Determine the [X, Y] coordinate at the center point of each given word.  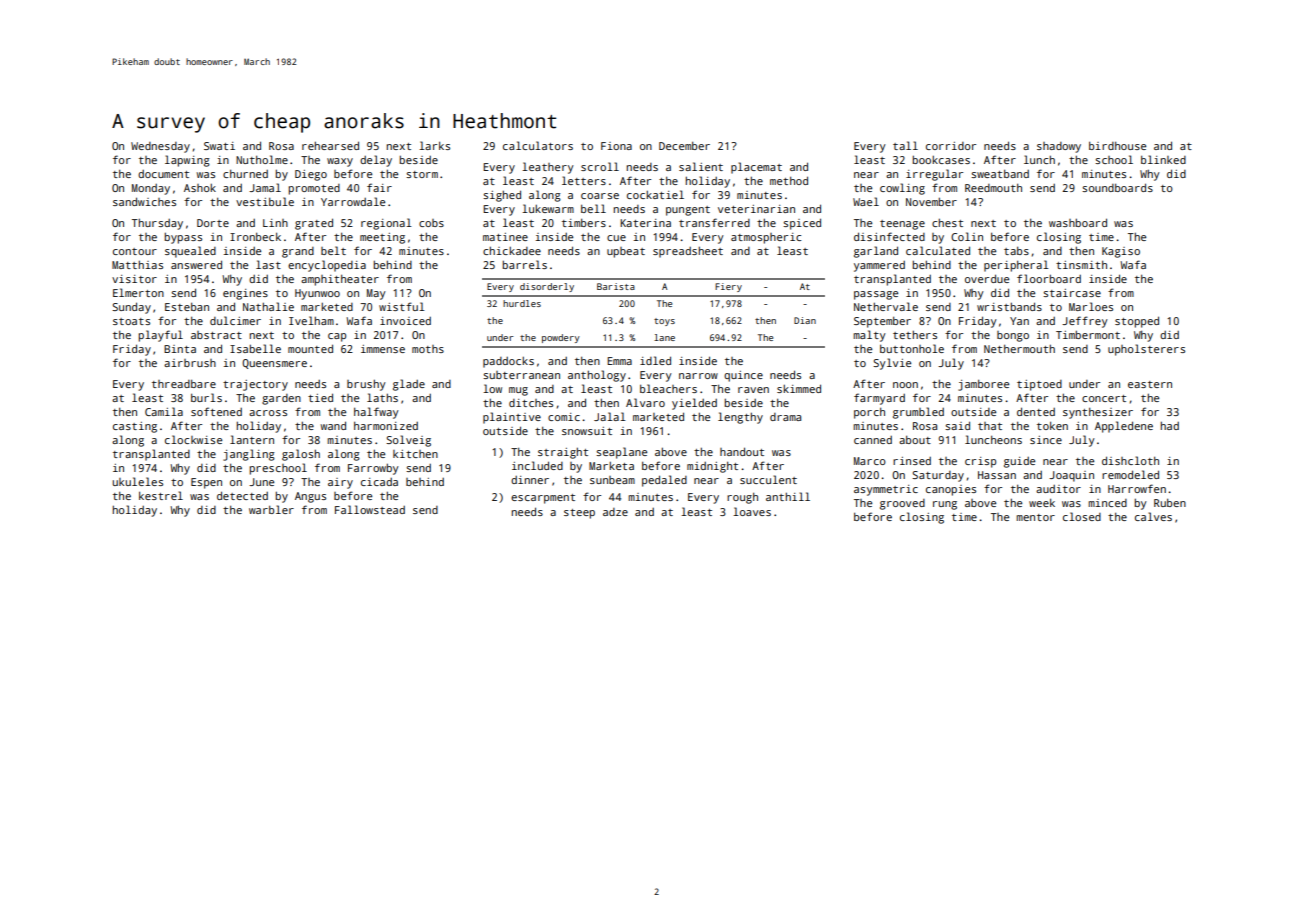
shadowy [1059, 147]
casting [135, 427]
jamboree [983, 385]
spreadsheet [688, 252]
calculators [538, 145]
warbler [271, 509]
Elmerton [138, 292]
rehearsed [330, 145]
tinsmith [1081, 265]
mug [518, 391]
